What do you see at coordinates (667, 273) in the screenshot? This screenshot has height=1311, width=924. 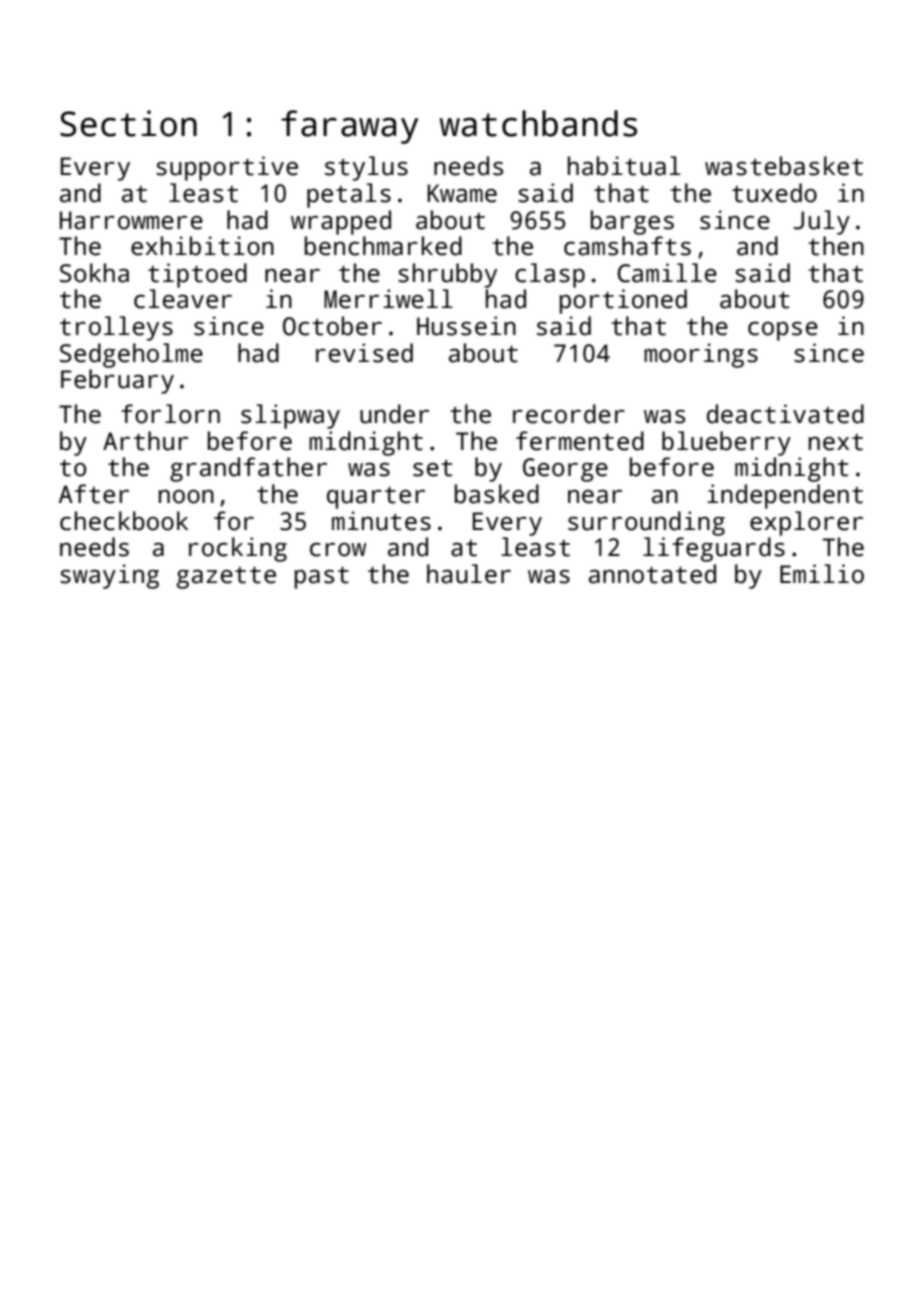 I see `Camille` at bounding box center [667, 273].
